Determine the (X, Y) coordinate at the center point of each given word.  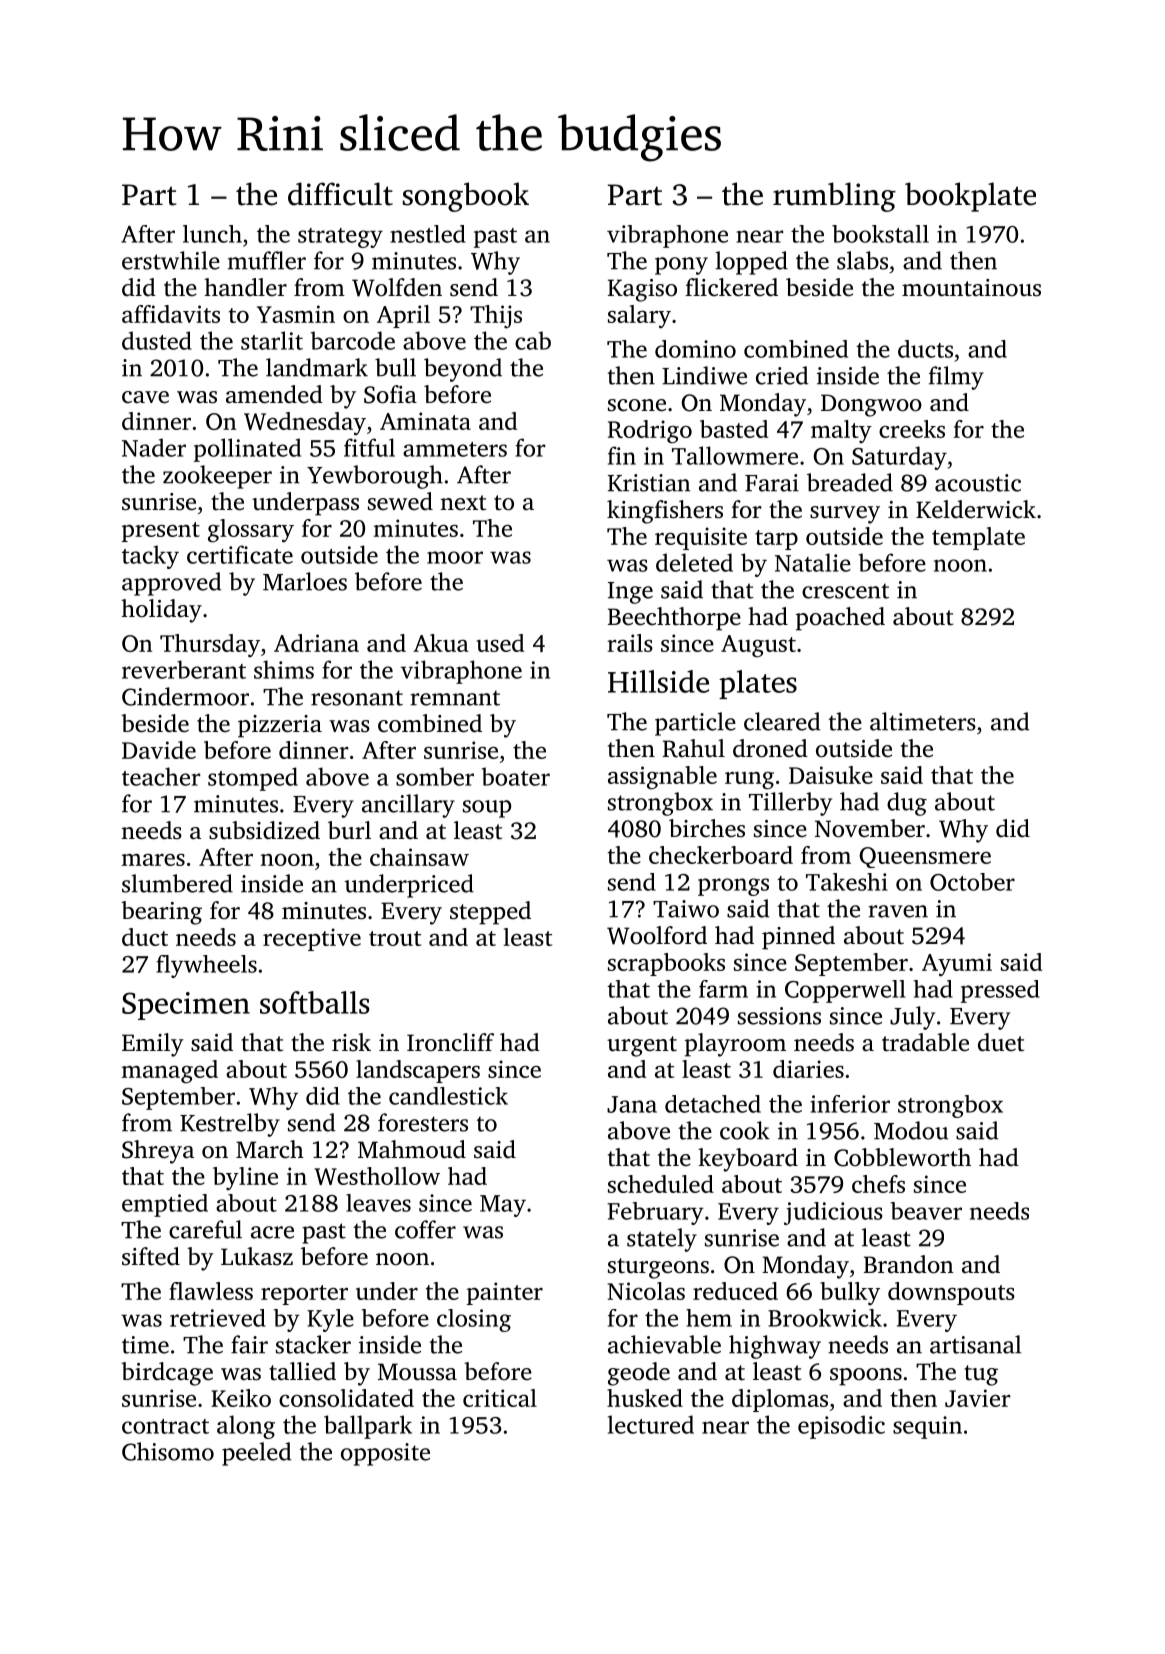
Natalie (813, 562)
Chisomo (168, 1451)
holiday (161, 611)
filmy (956, 378)
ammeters (455, 449)
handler (245, 287)
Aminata (425, 421)
